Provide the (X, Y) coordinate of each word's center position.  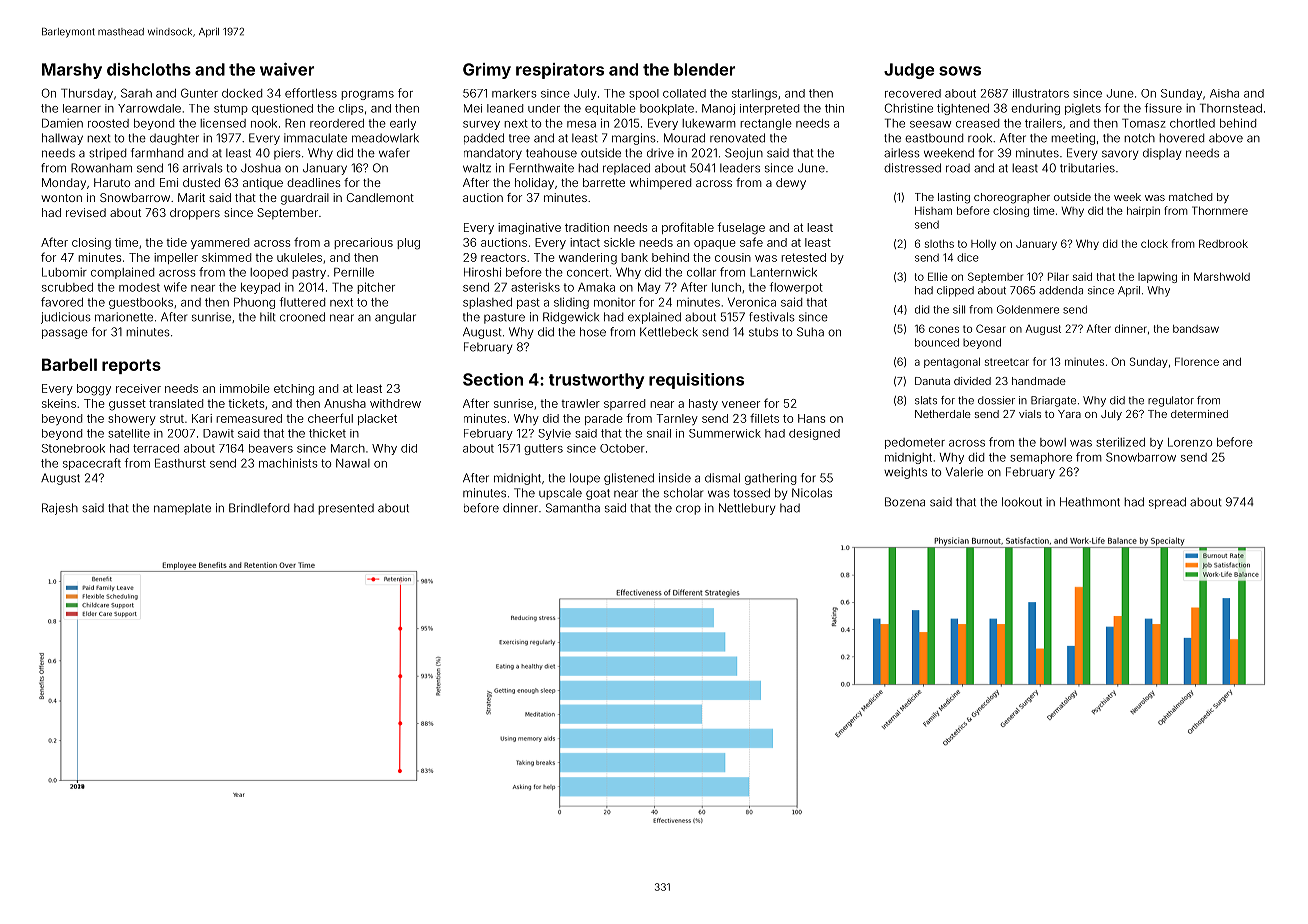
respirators (560, 71)
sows (960, 71)
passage (65, 334)
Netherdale (943, 414)
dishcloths (149, 69)
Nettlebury (747, 509)
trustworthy (596, 381)
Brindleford (259, 508)
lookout (1022, 502)
